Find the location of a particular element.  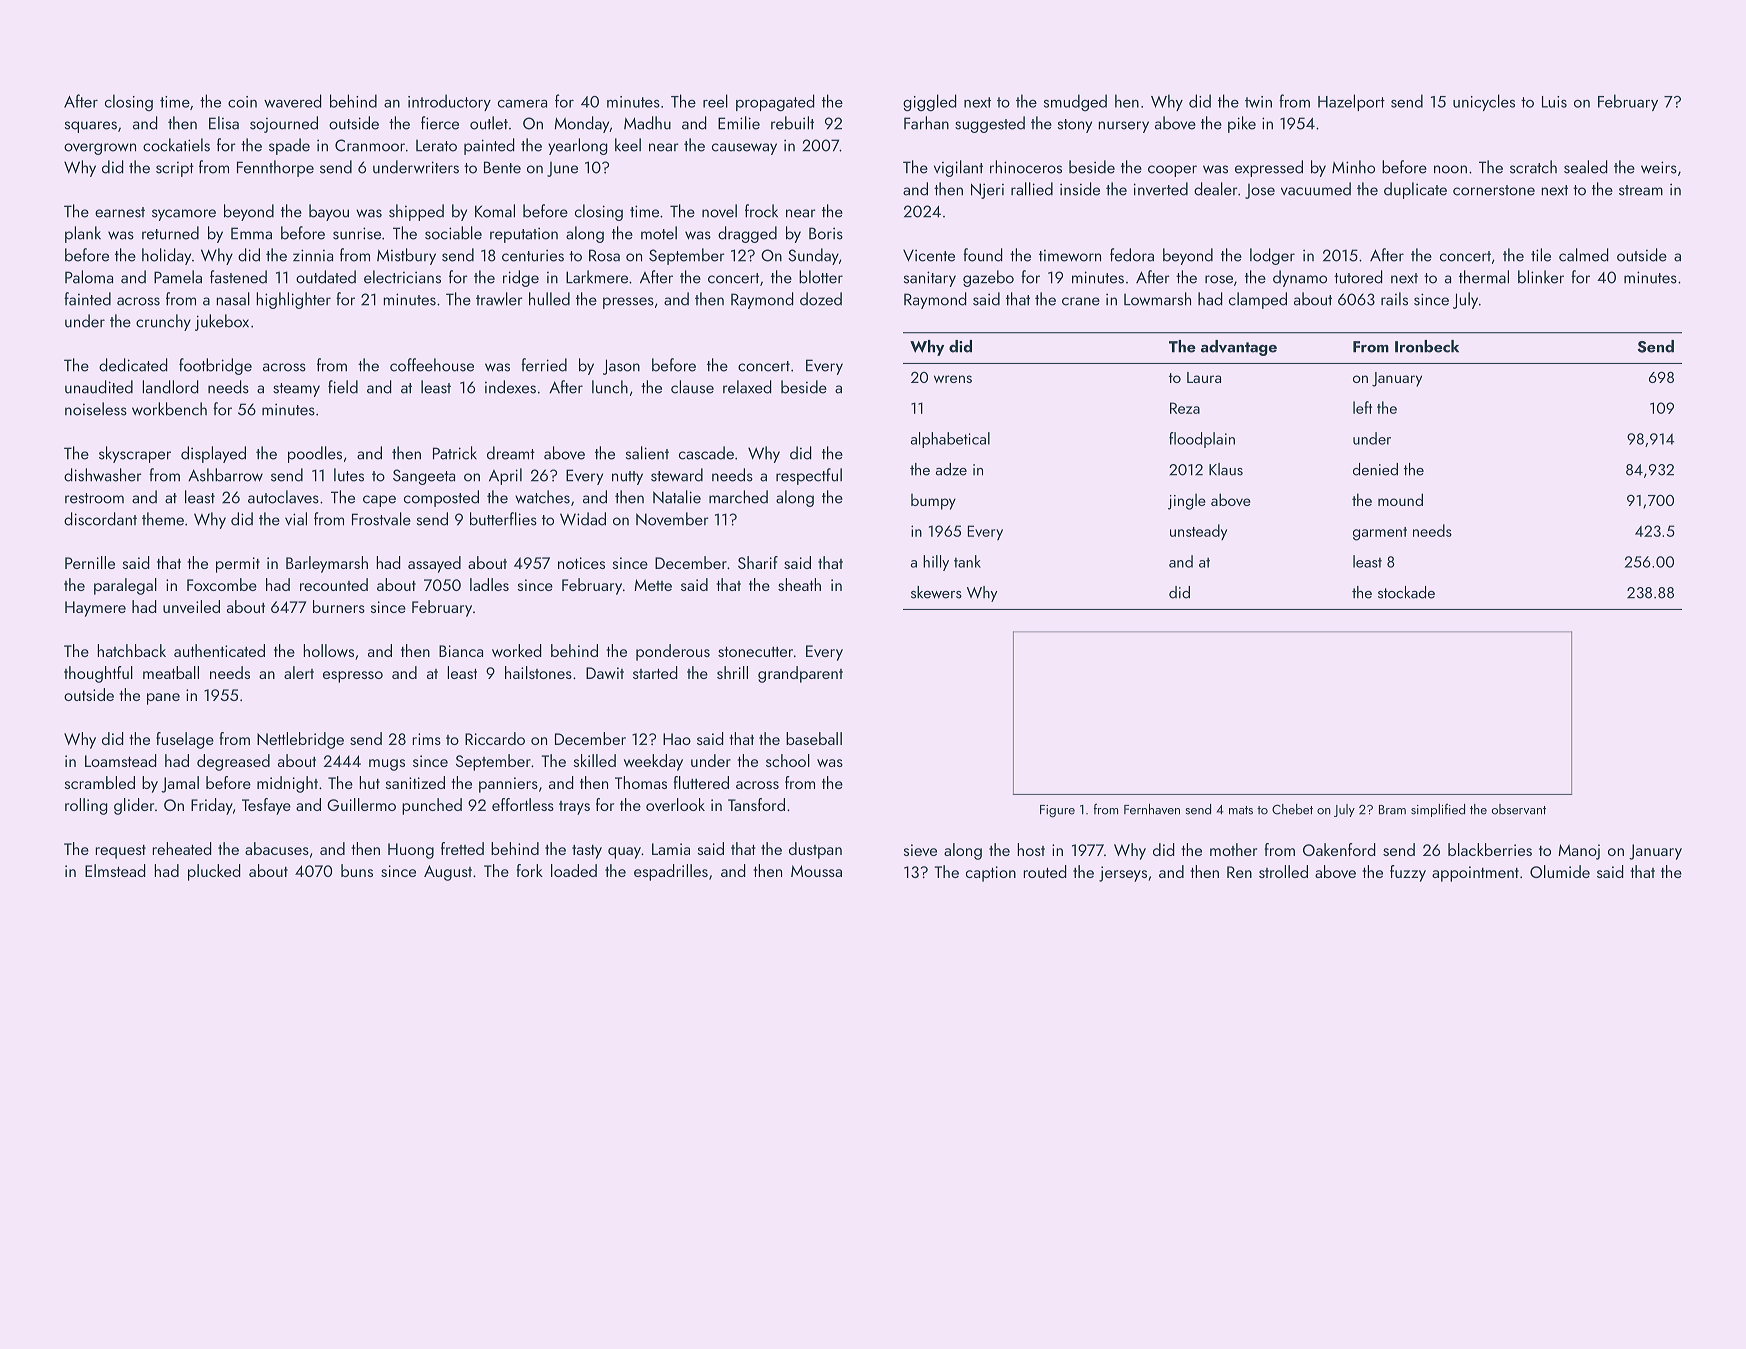

Moussa is located at coordinates (816, 871).
